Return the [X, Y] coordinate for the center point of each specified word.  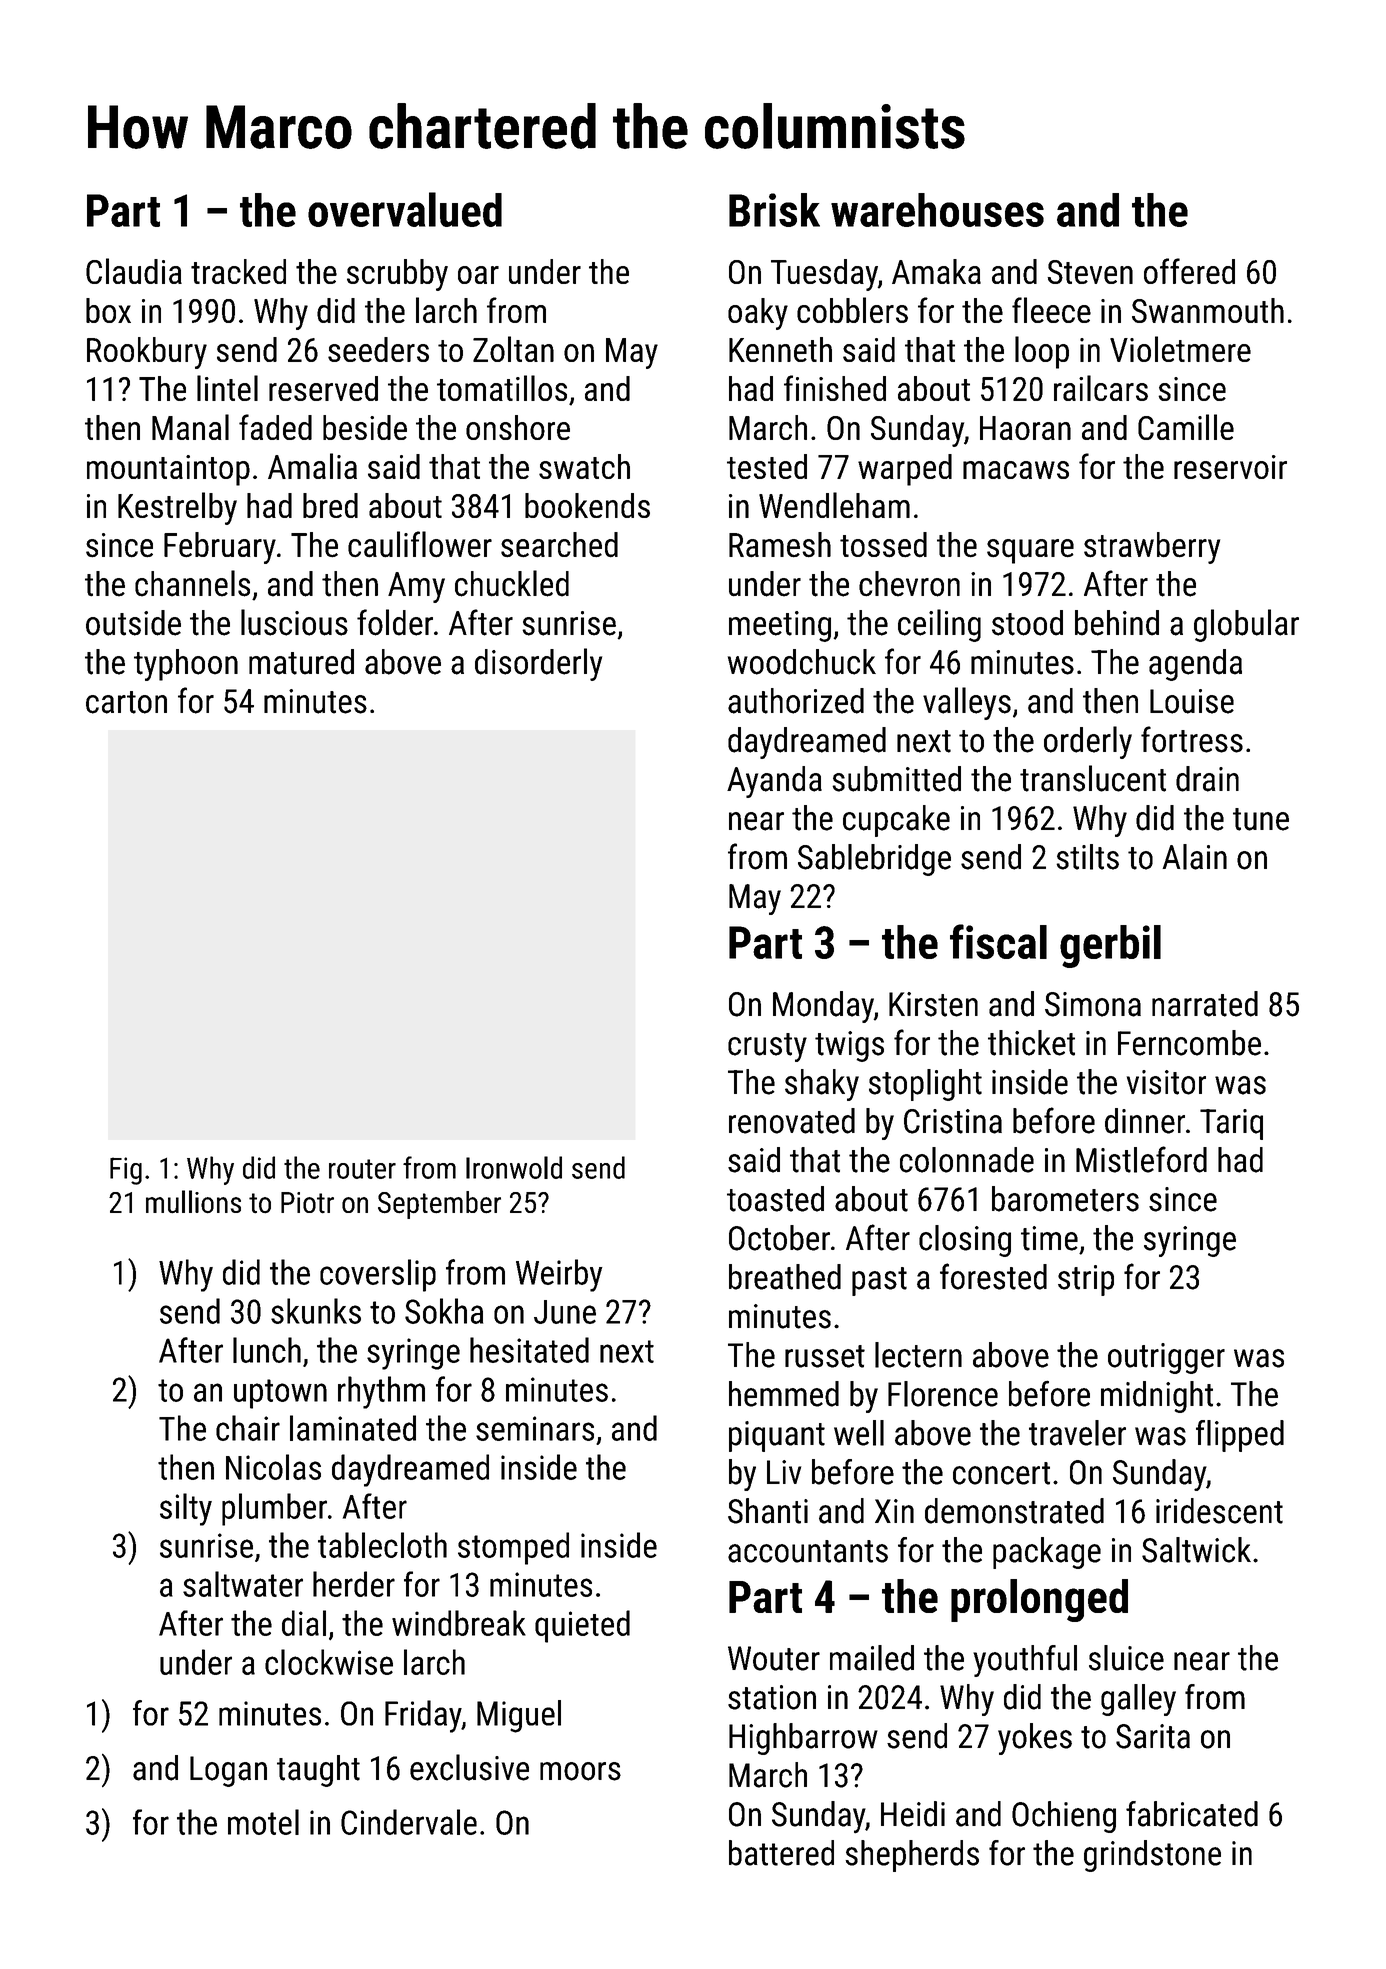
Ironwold [514, 1167]
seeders [378, 349]
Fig [126, 1171]
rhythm [381, 1392]
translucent [1093, 778]
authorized [796, 701]
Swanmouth [1208, 310]
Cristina [953, 1121]
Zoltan [513, 349]
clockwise [329, 1662]
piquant [777, 1436]
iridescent [1219, 1511]
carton [126, 702]
